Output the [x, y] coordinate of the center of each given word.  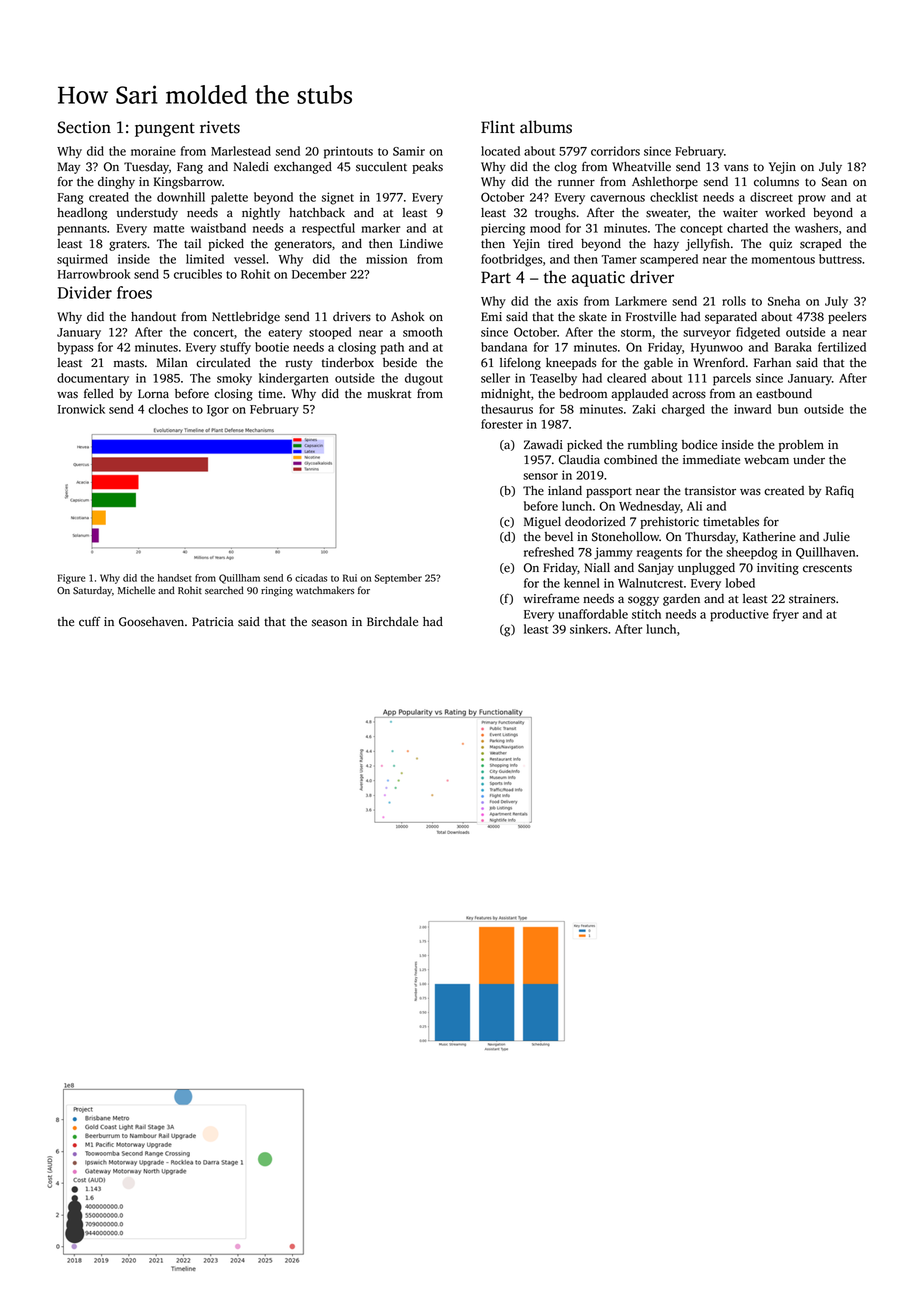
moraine [153, 151]
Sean [834, 182]
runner [576, 183]
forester [502, 424]
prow [812, 200]
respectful [328, 229]
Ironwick [81, 409]
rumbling [653, 446]
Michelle [136, 590]
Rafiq [840, 491]
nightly [261, 214]
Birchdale [392, 622]
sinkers [589, 629]
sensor [540, 476]
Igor [218, 411]
